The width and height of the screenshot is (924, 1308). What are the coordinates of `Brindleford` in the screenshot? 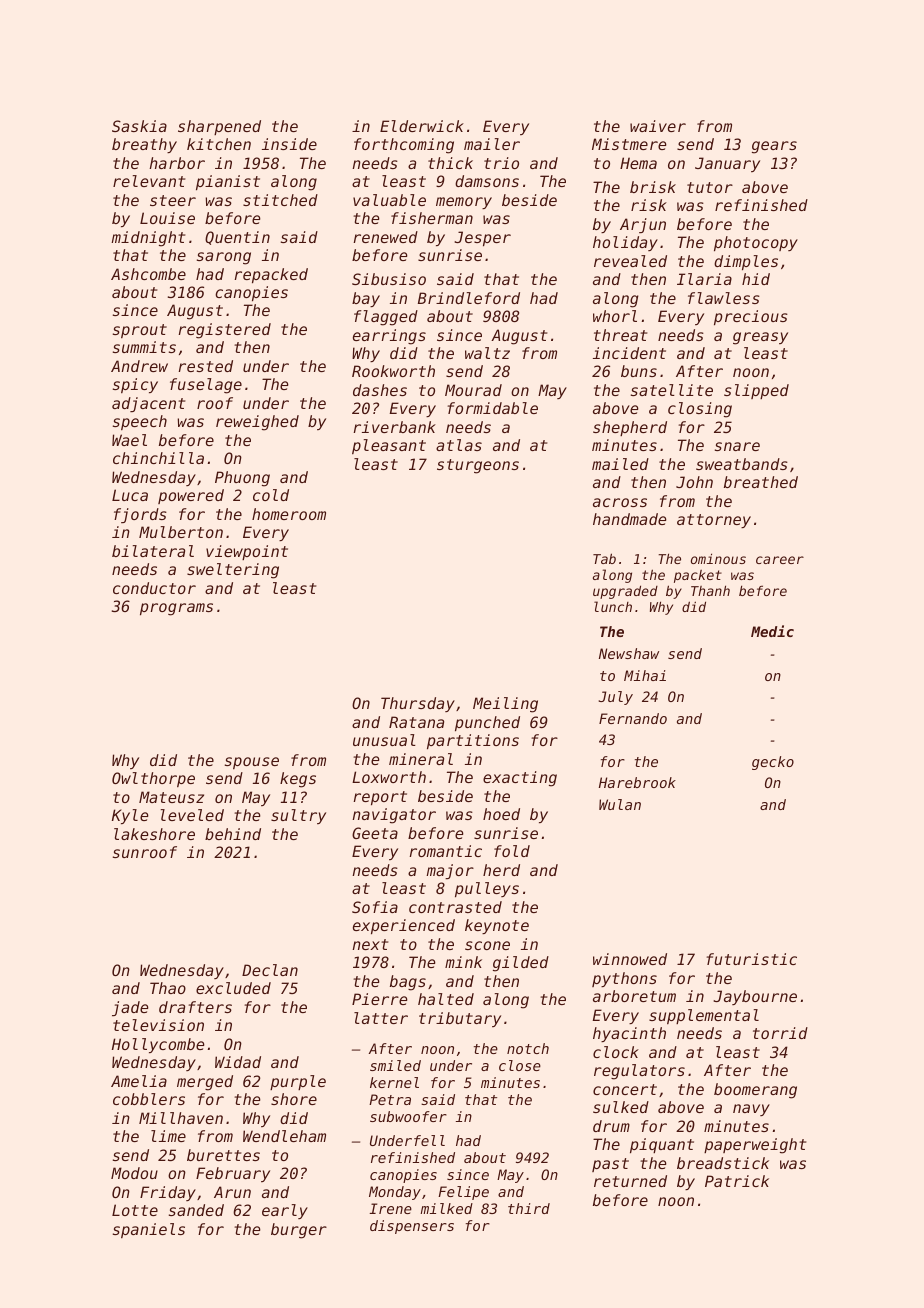 It's located at (469, 298).
